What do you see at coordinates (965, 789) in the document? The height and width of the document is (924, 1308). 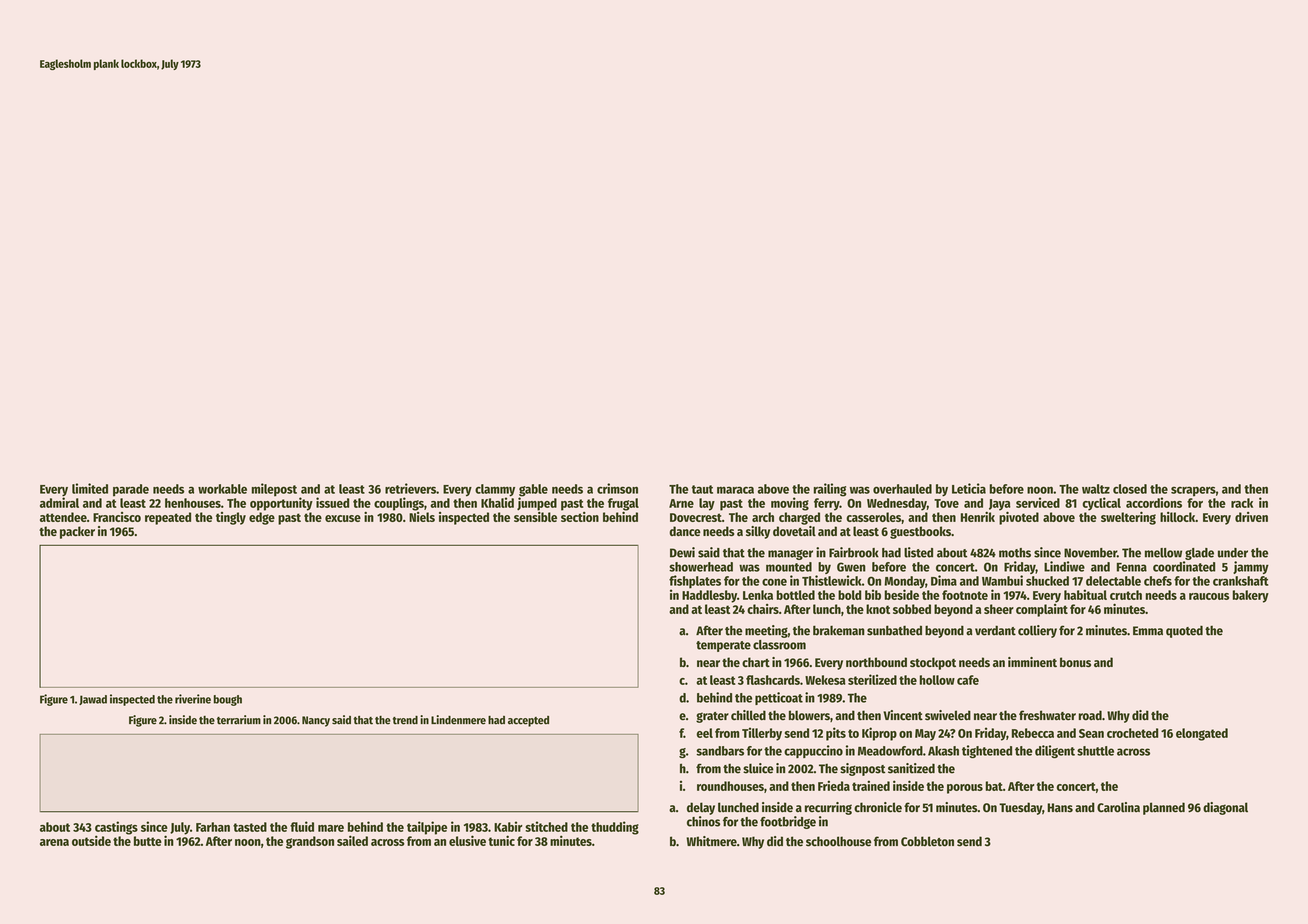 I see `porous` at bounding box center [965, 789].
